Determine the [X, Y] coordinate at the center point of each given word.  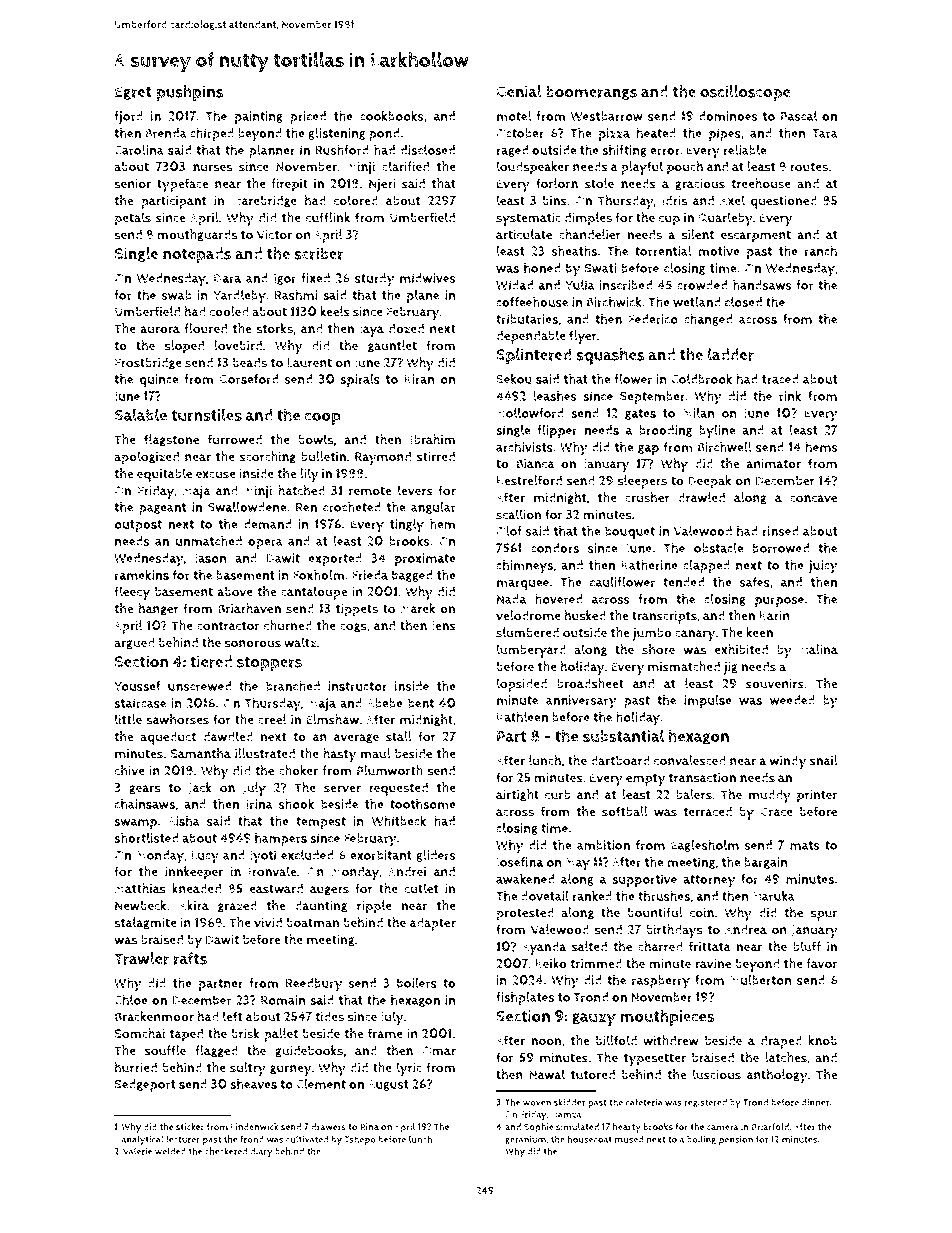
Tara [825, 133]
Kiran [419, 379]
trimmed [596, 963]
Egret [133, 93]
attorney [709, 881]
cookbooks [392, 115]
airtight [517, 795]
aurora [160, 330]
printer [817, 796]
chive [129, 770]
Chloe [131, 999]
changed [708, 319]
